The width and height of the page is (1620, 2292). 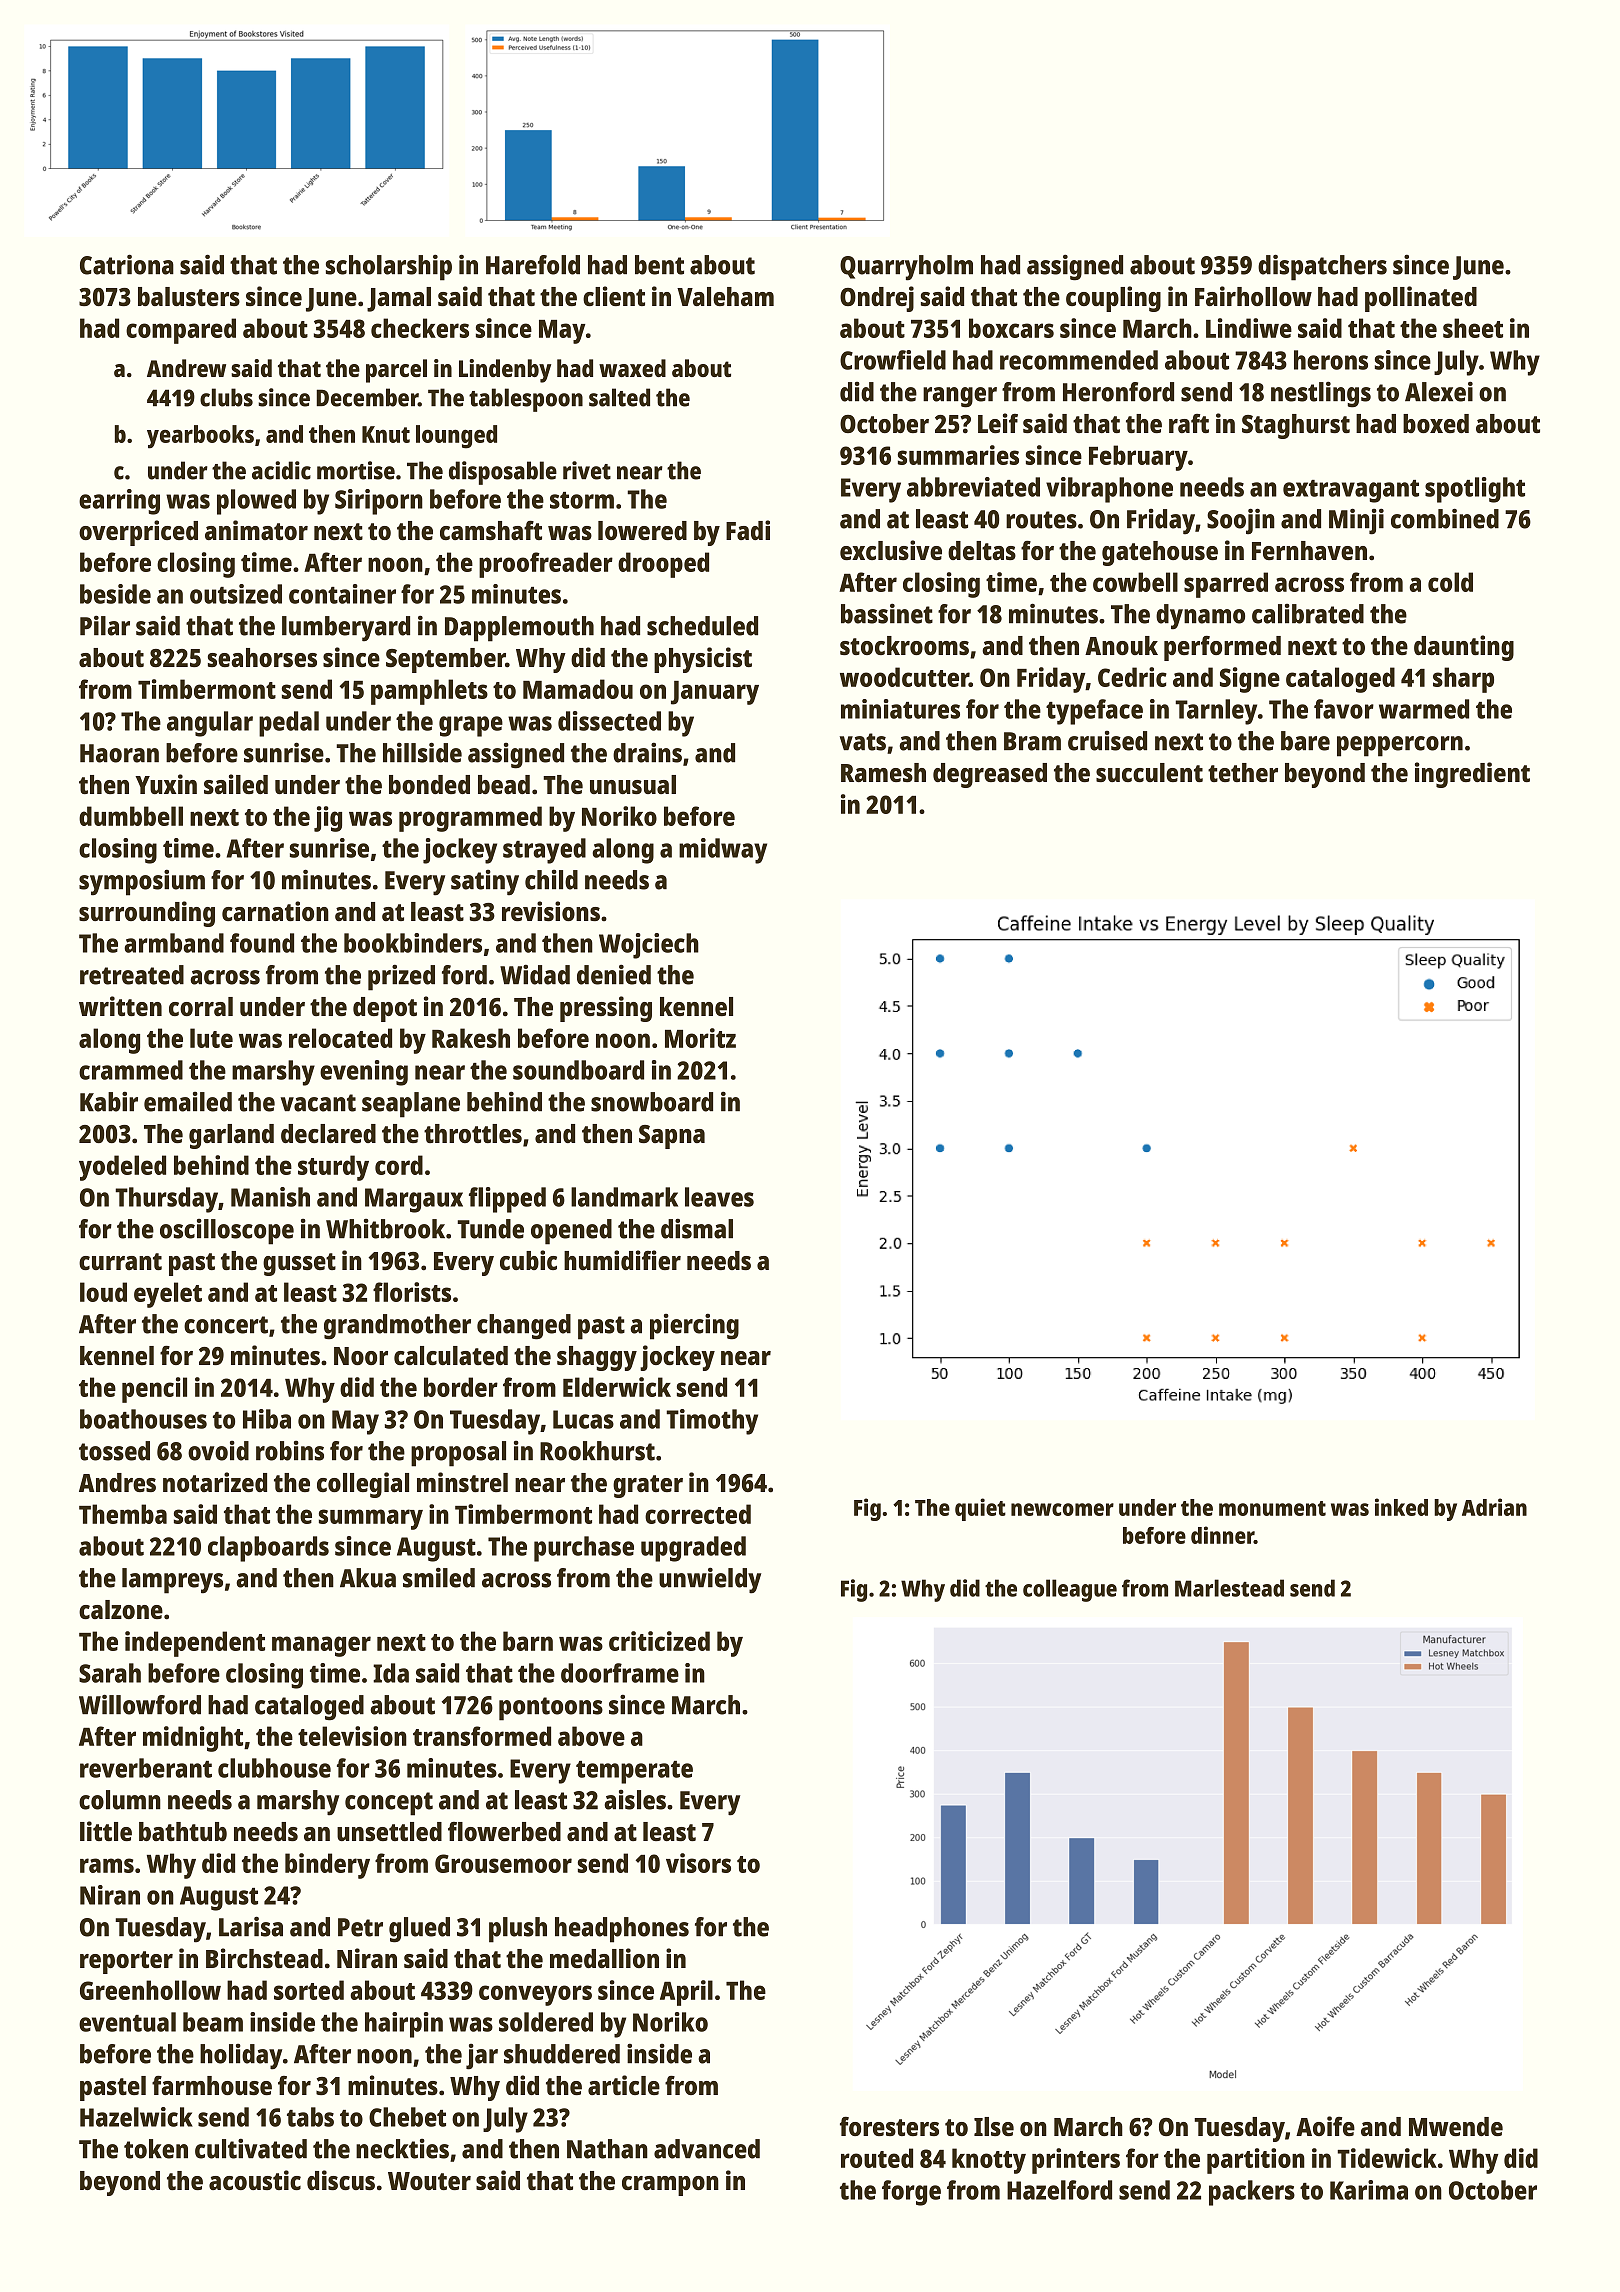 What do you see at coordinates (127, 264) in the page?
I see `Catriona` at bounding box center [127, 264].
